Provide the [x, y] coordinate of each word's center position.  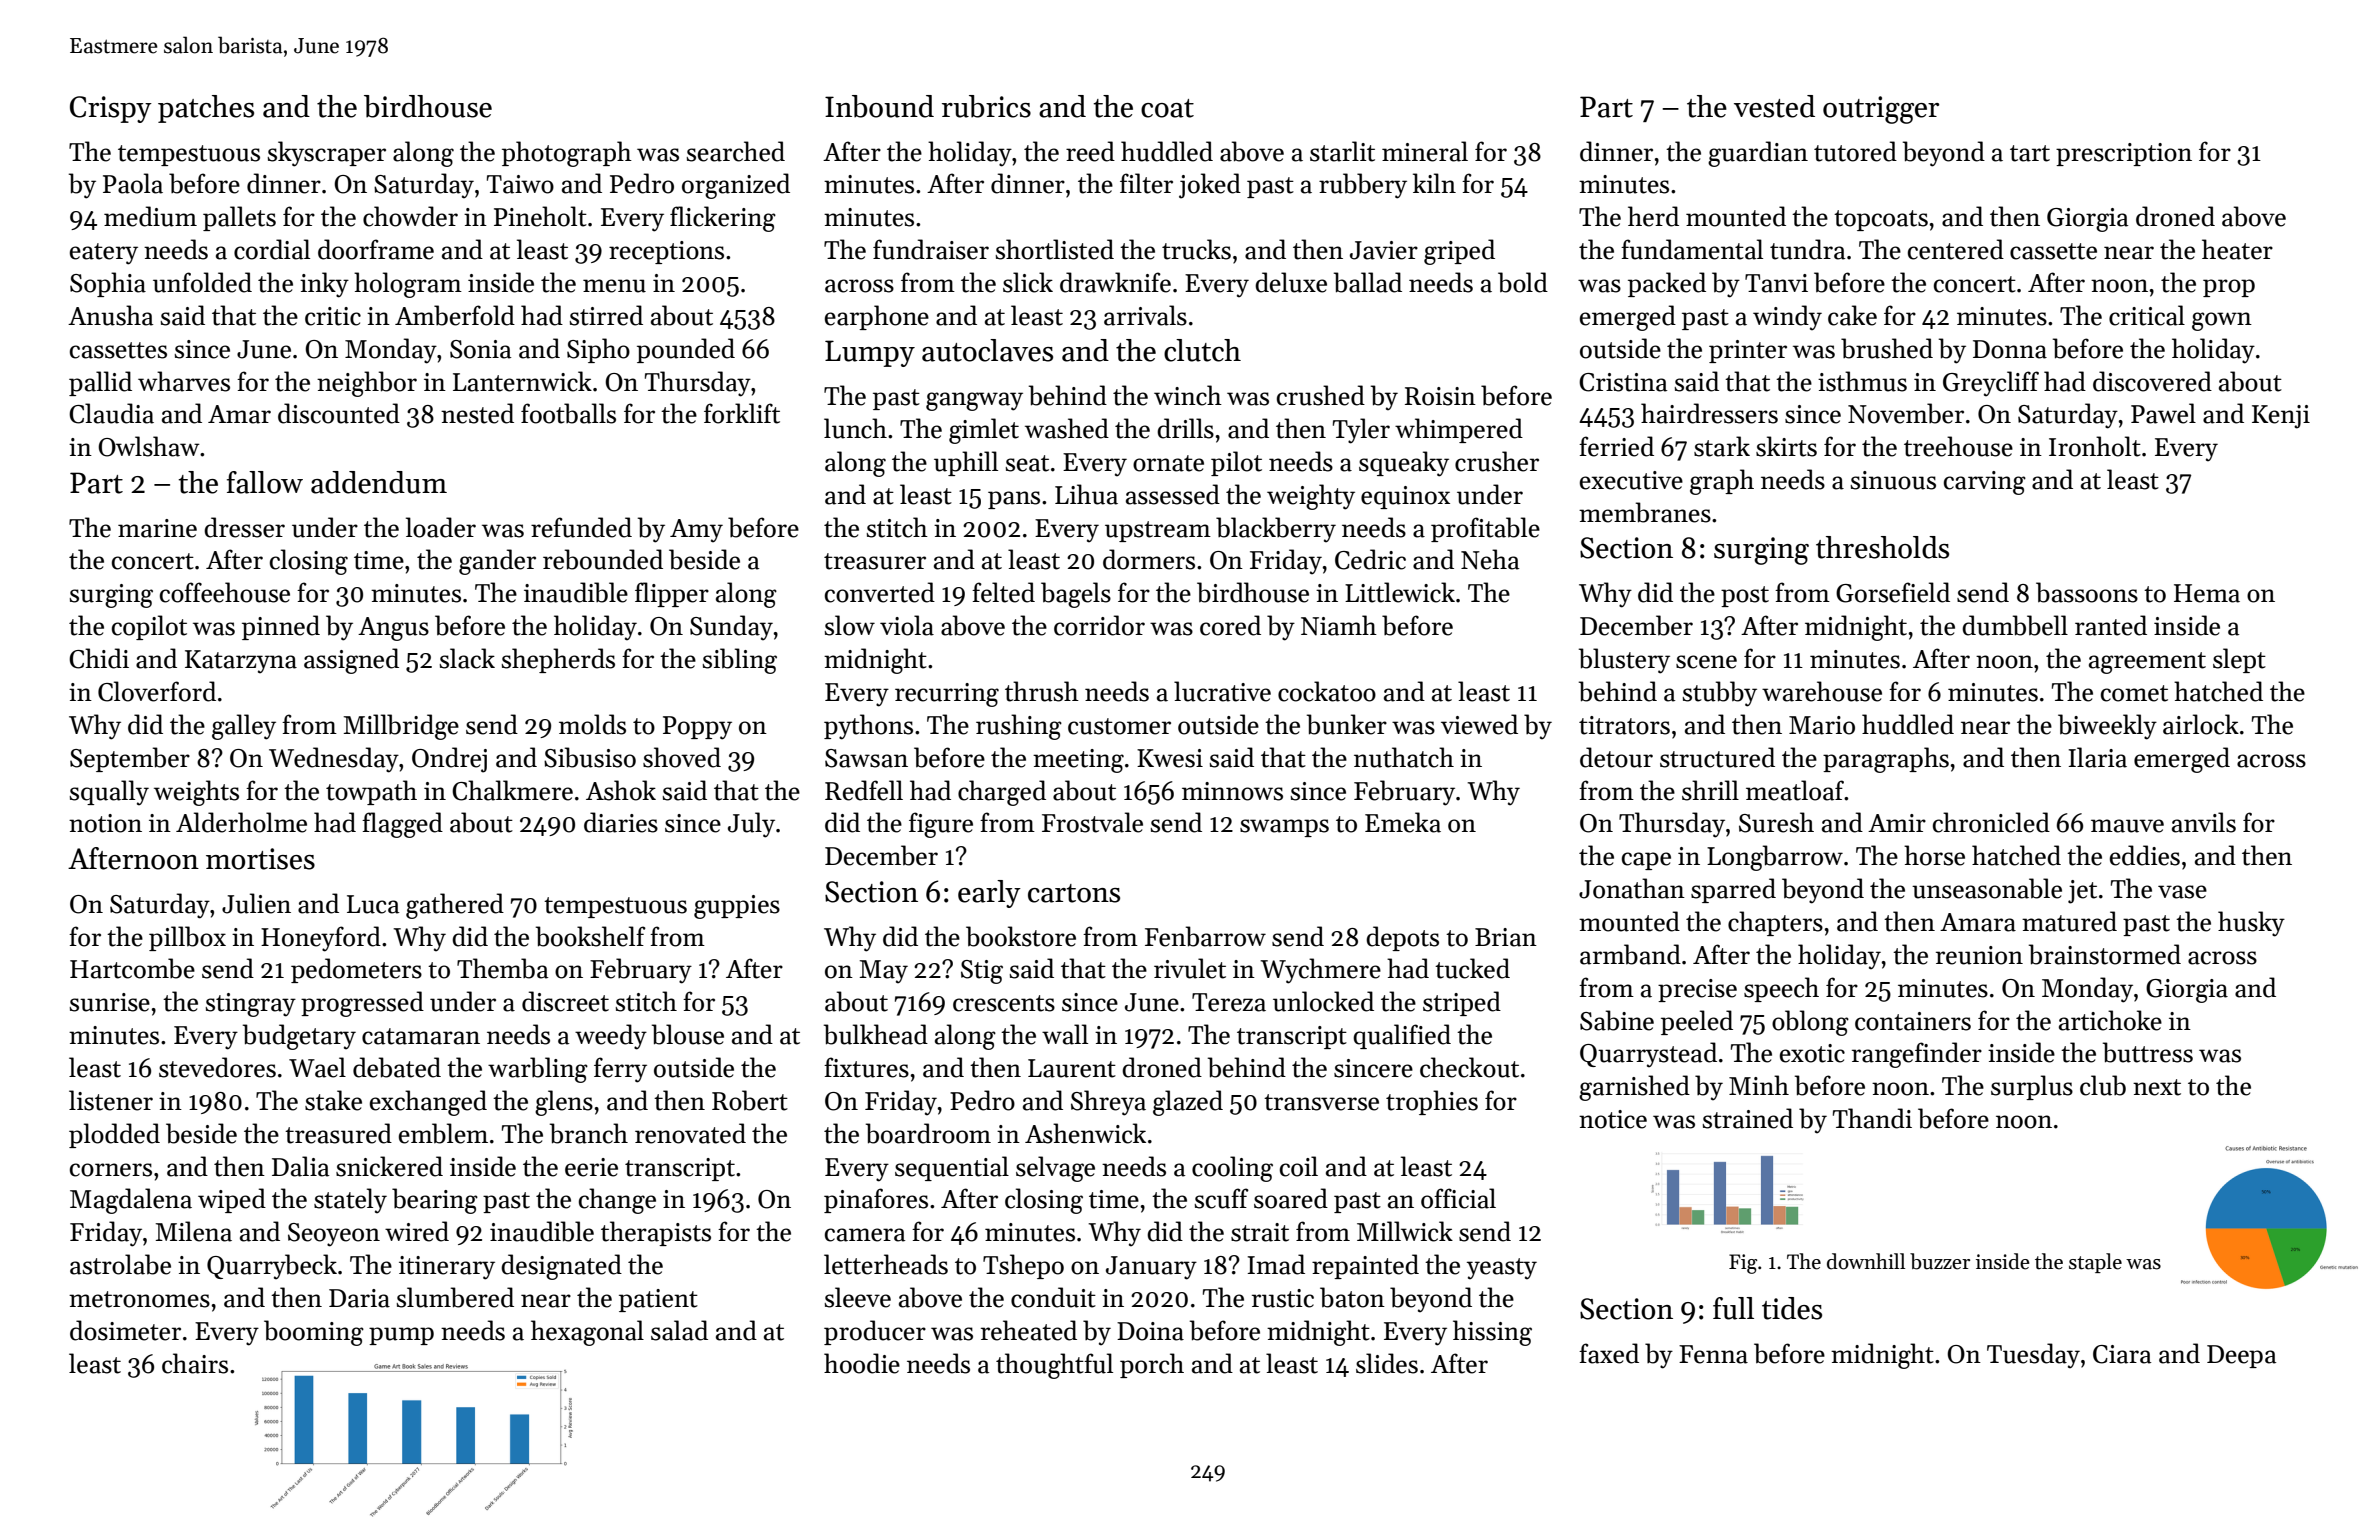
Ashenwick [1085, 1133]
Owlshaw [149, 446]
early [989, 894]
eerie [591, 1167]
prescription [2124, 154]
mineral [1425, 151]
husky [2251, 924]
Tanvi [1776, 283]
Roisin [1440, 396]
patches [206, 109]
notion [105, 823]
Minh [1759, 1085]
